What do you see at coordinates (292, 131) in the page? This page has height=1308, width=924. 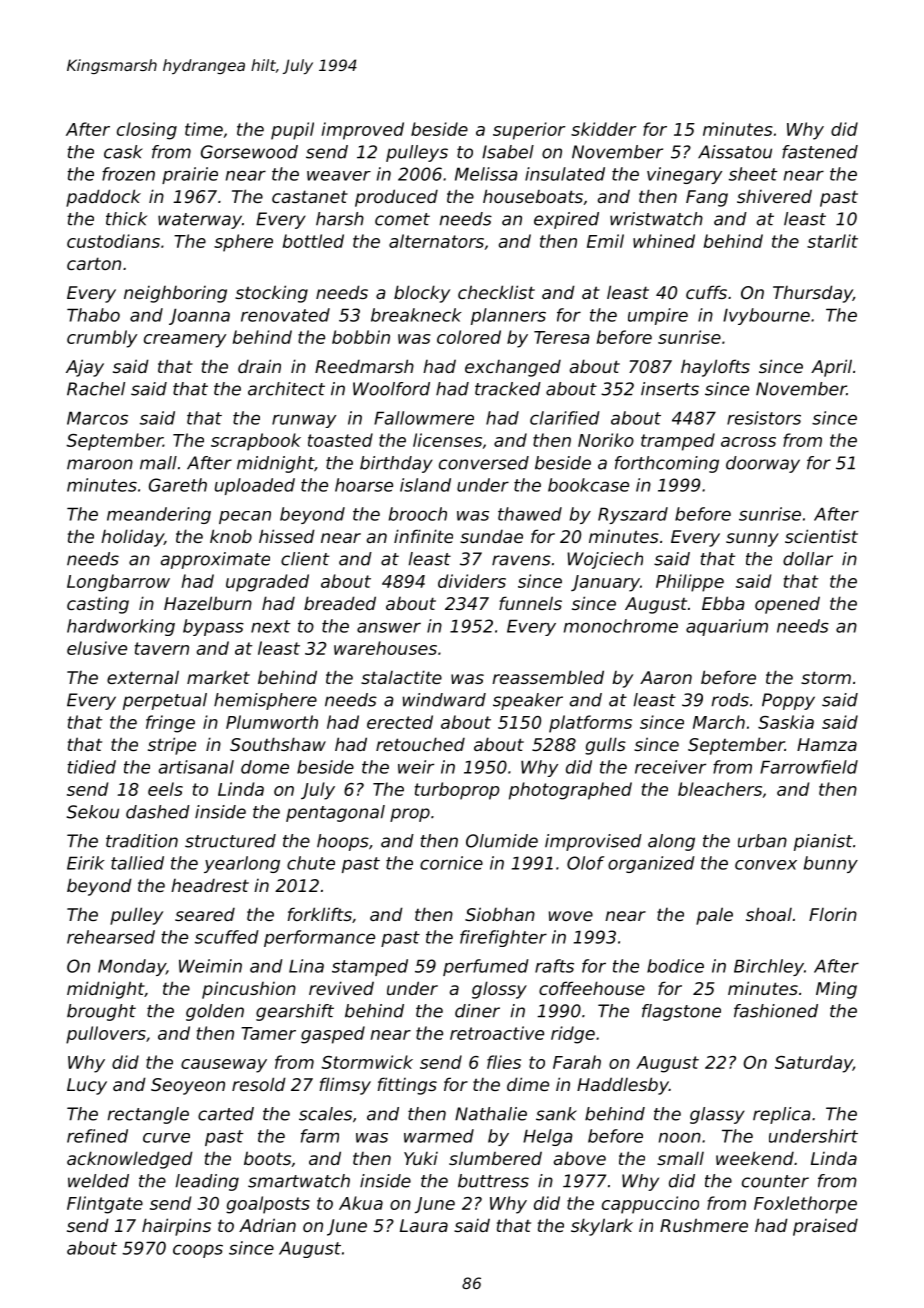 I see `pupil` at bounding box center [292, 131].
